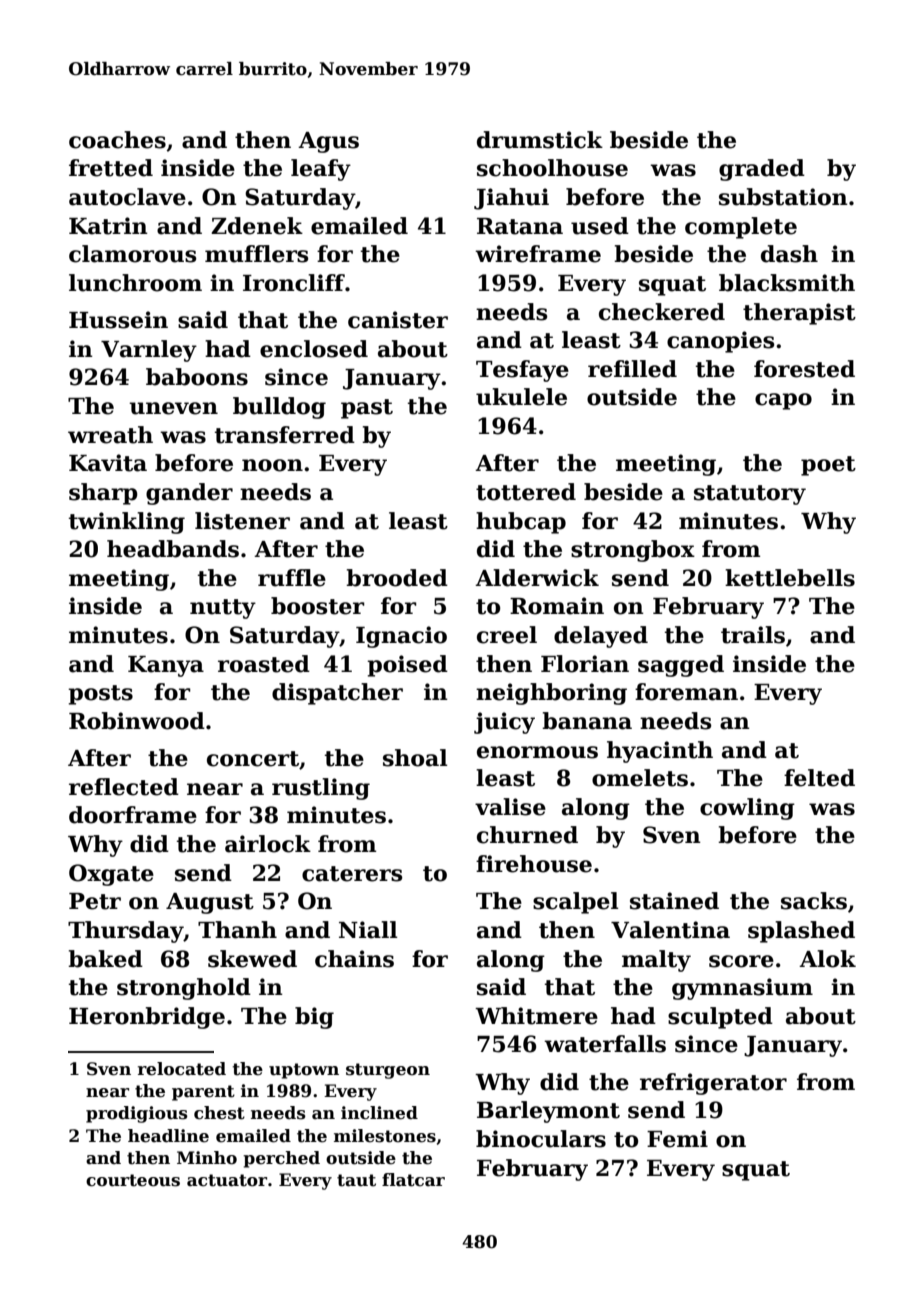 The height and width of the document is (1311, 924). What do you see at coordinates (814, 901) in the document?
I see `sacks` at bounding box center [814, 901].
